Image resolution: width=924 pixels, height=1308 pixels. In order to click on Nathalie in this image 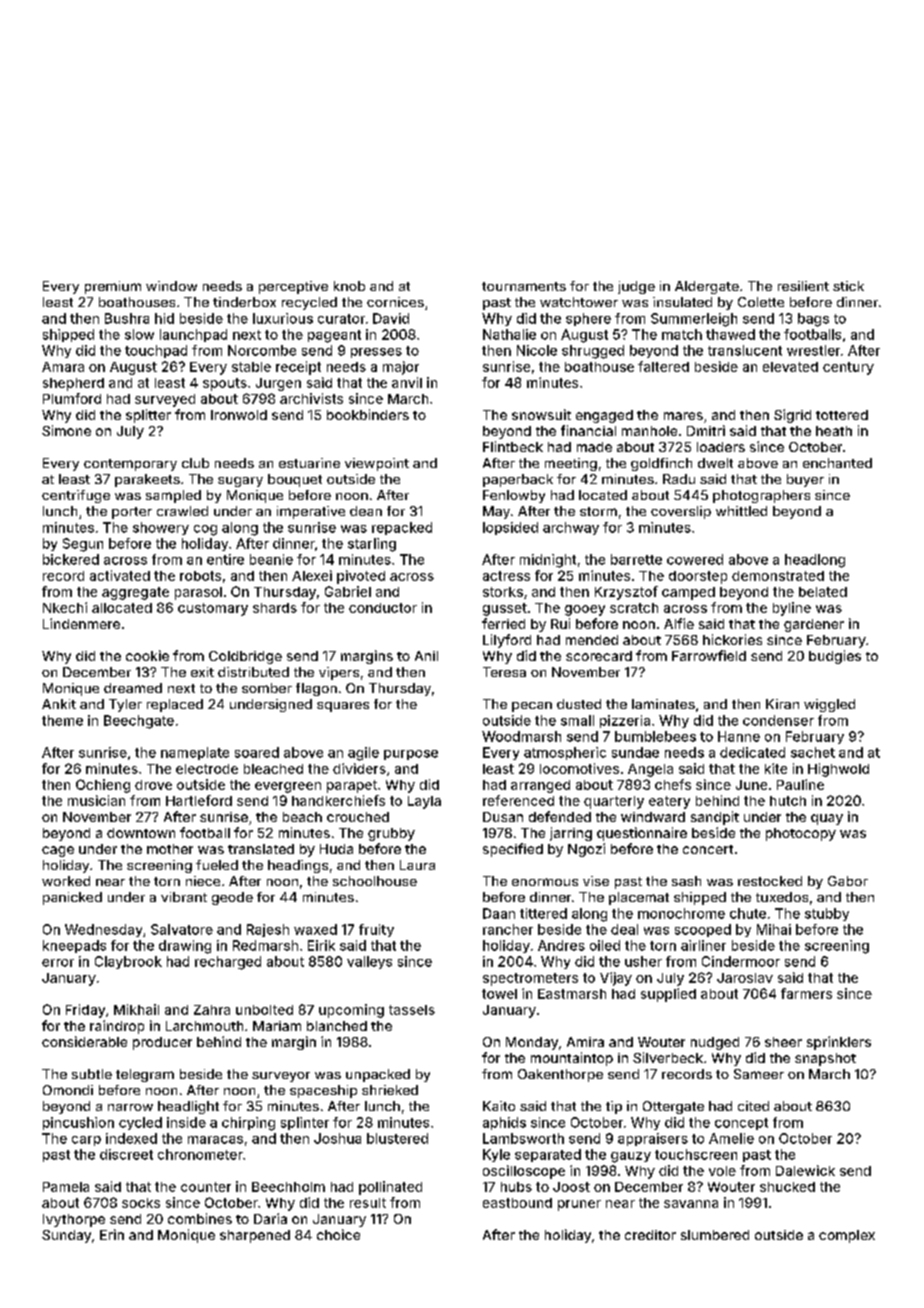, I will do `click(509, 334)`.
